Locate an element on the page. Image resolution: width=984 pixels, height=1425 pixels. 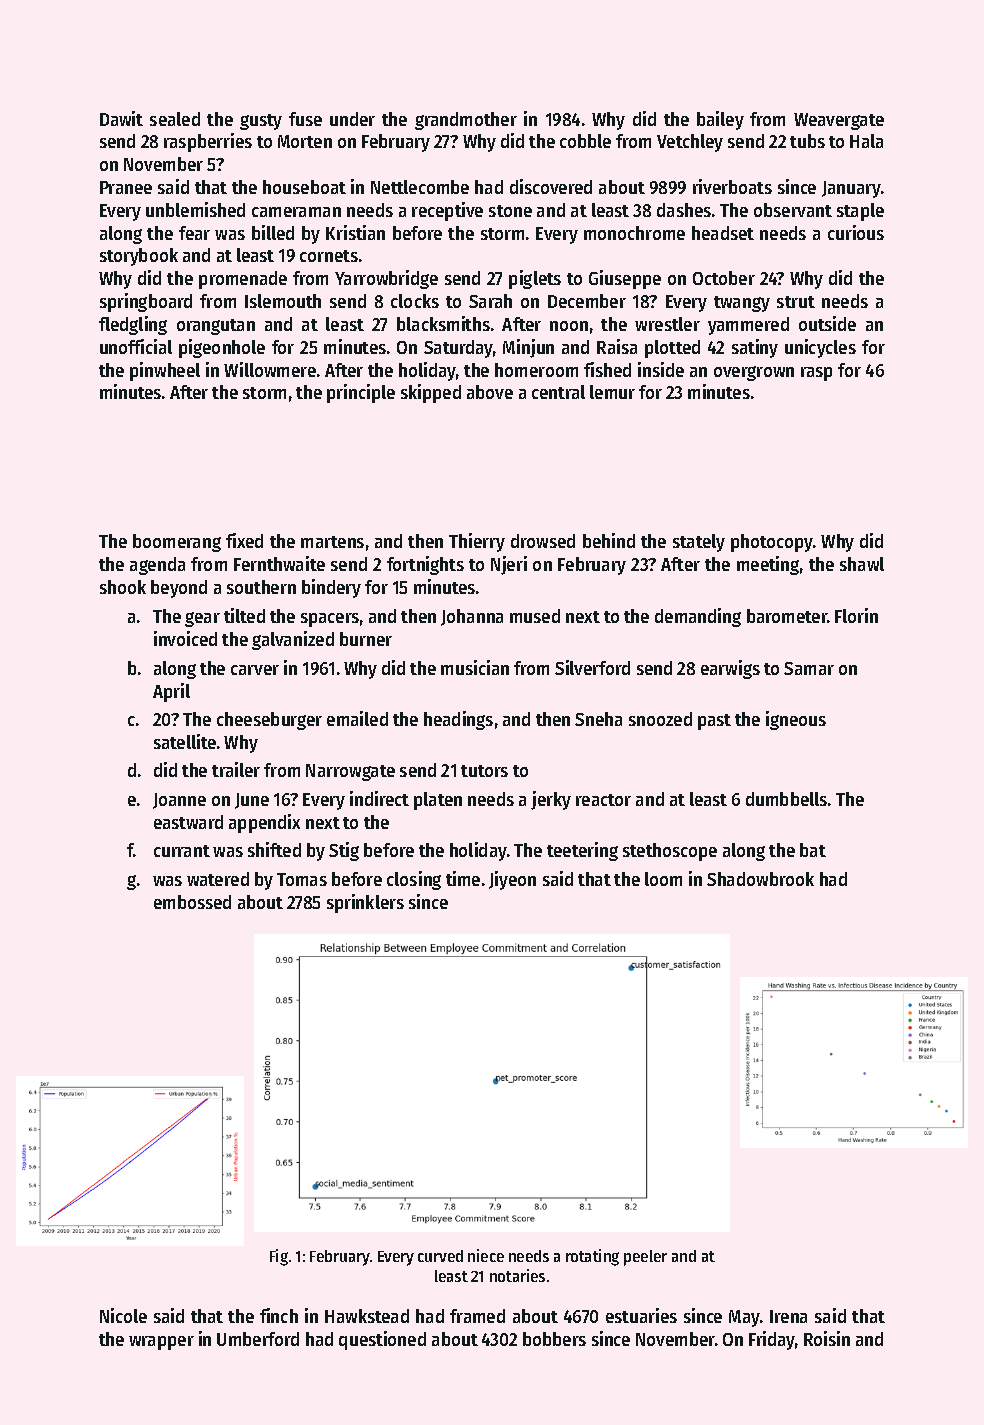
peeler is located at coordinates (645, 1258).
